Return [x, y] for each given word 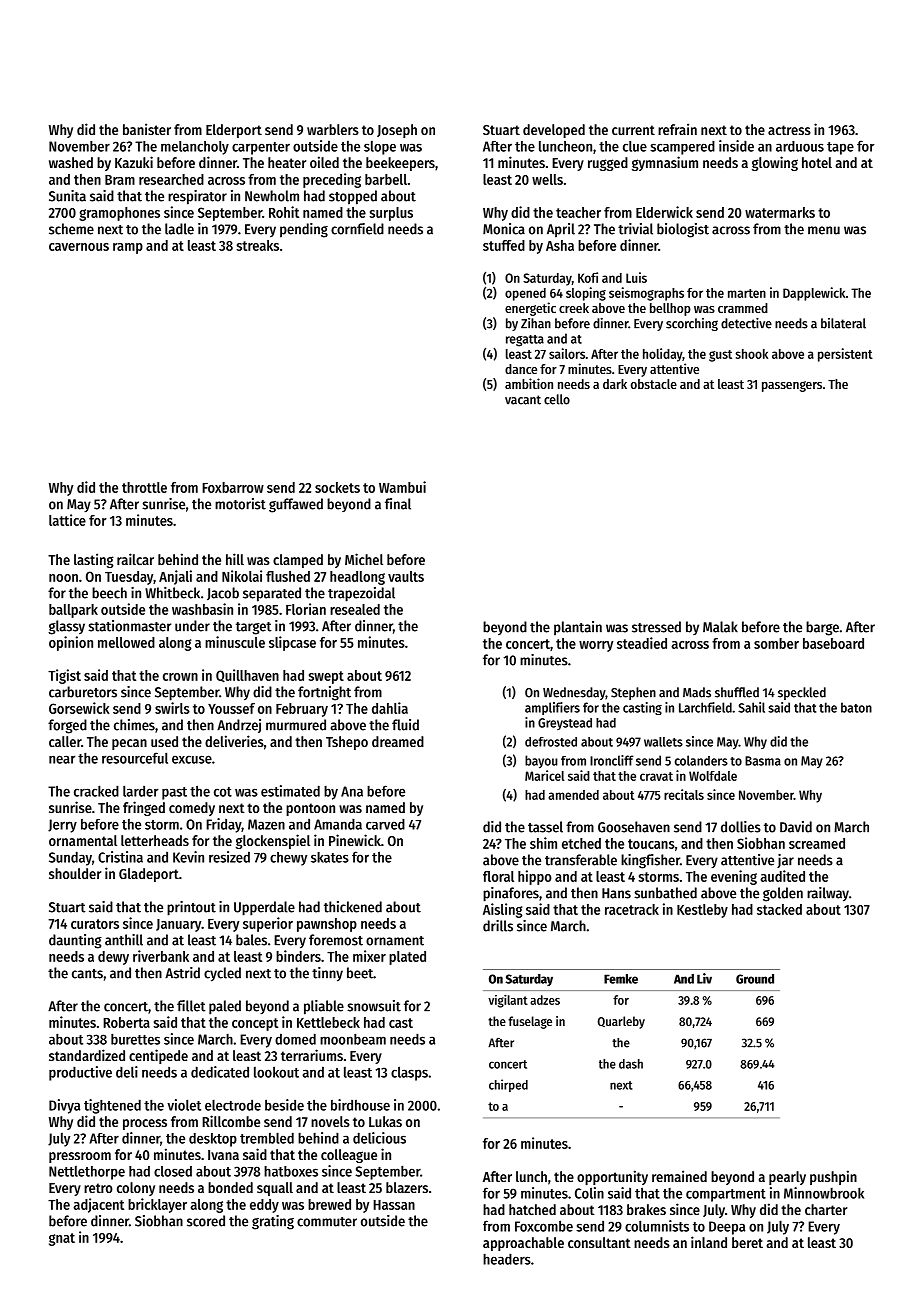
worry [596, 646]
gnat [62, 1239]
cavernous [79, 247]
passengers [792, 386]
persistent [845, 355]
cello [557, 399]
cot [223, 792]
